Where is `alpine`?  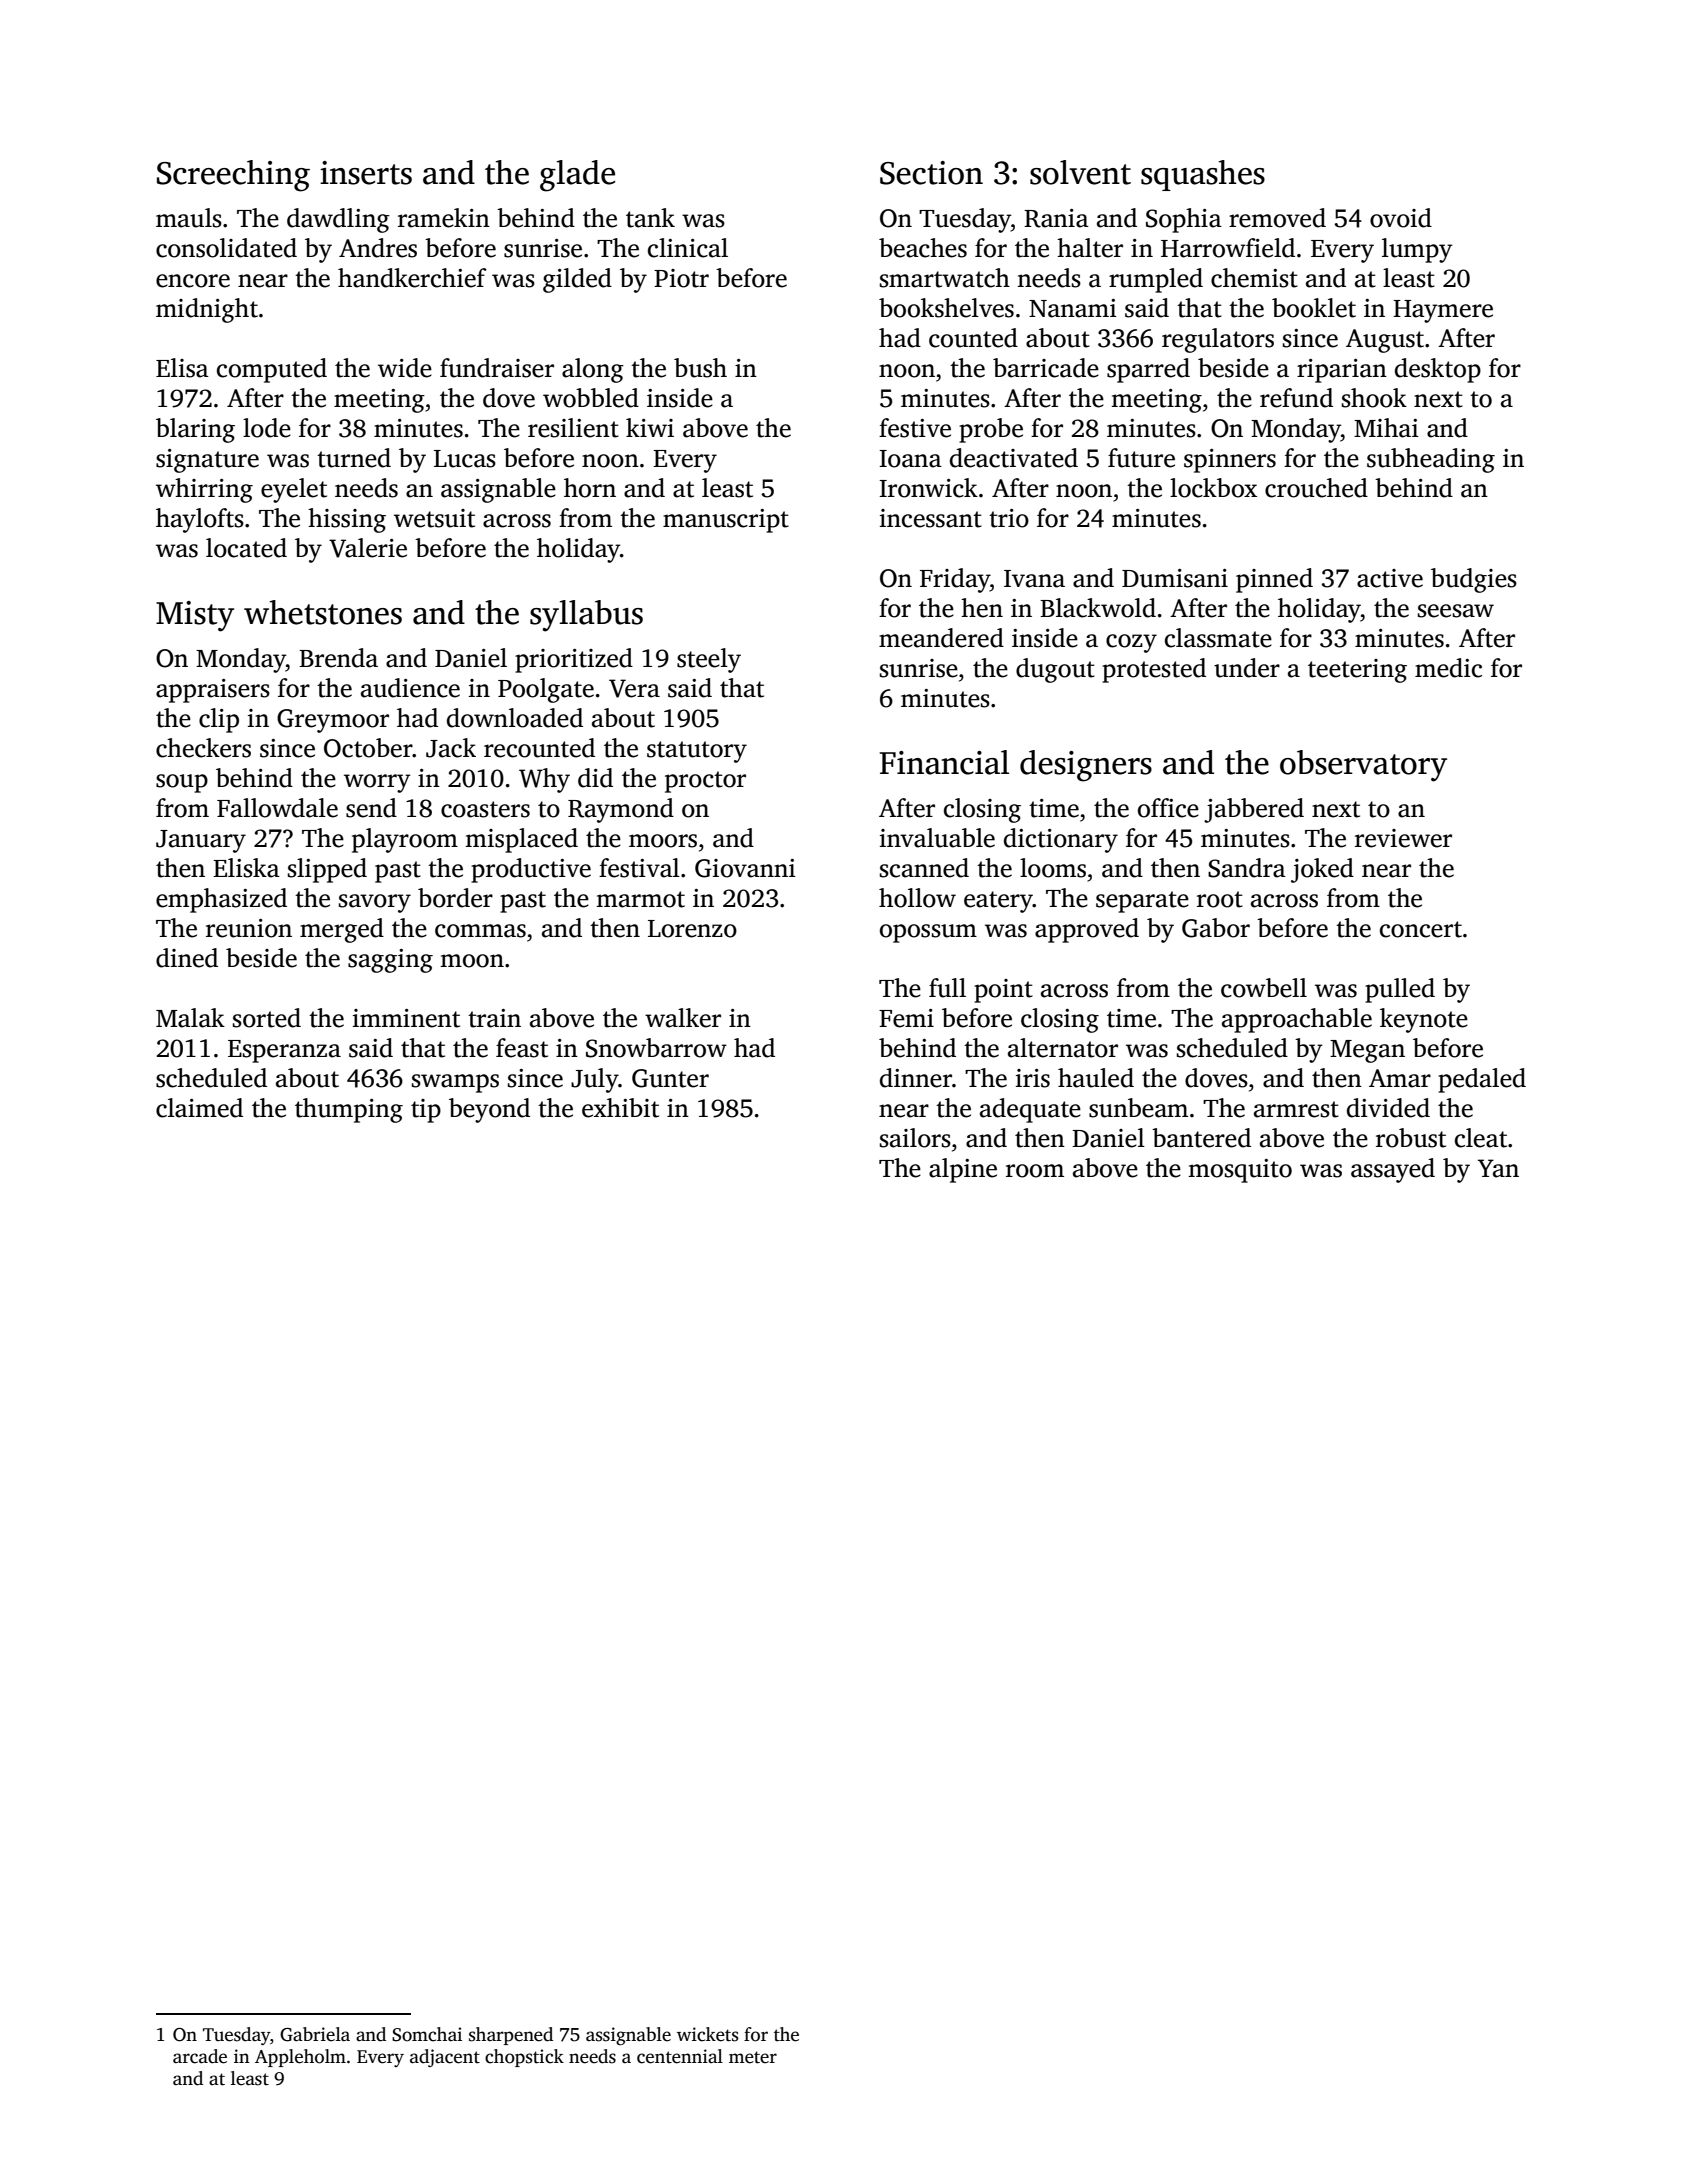 alpine is located at coordinates (963, 1170).
